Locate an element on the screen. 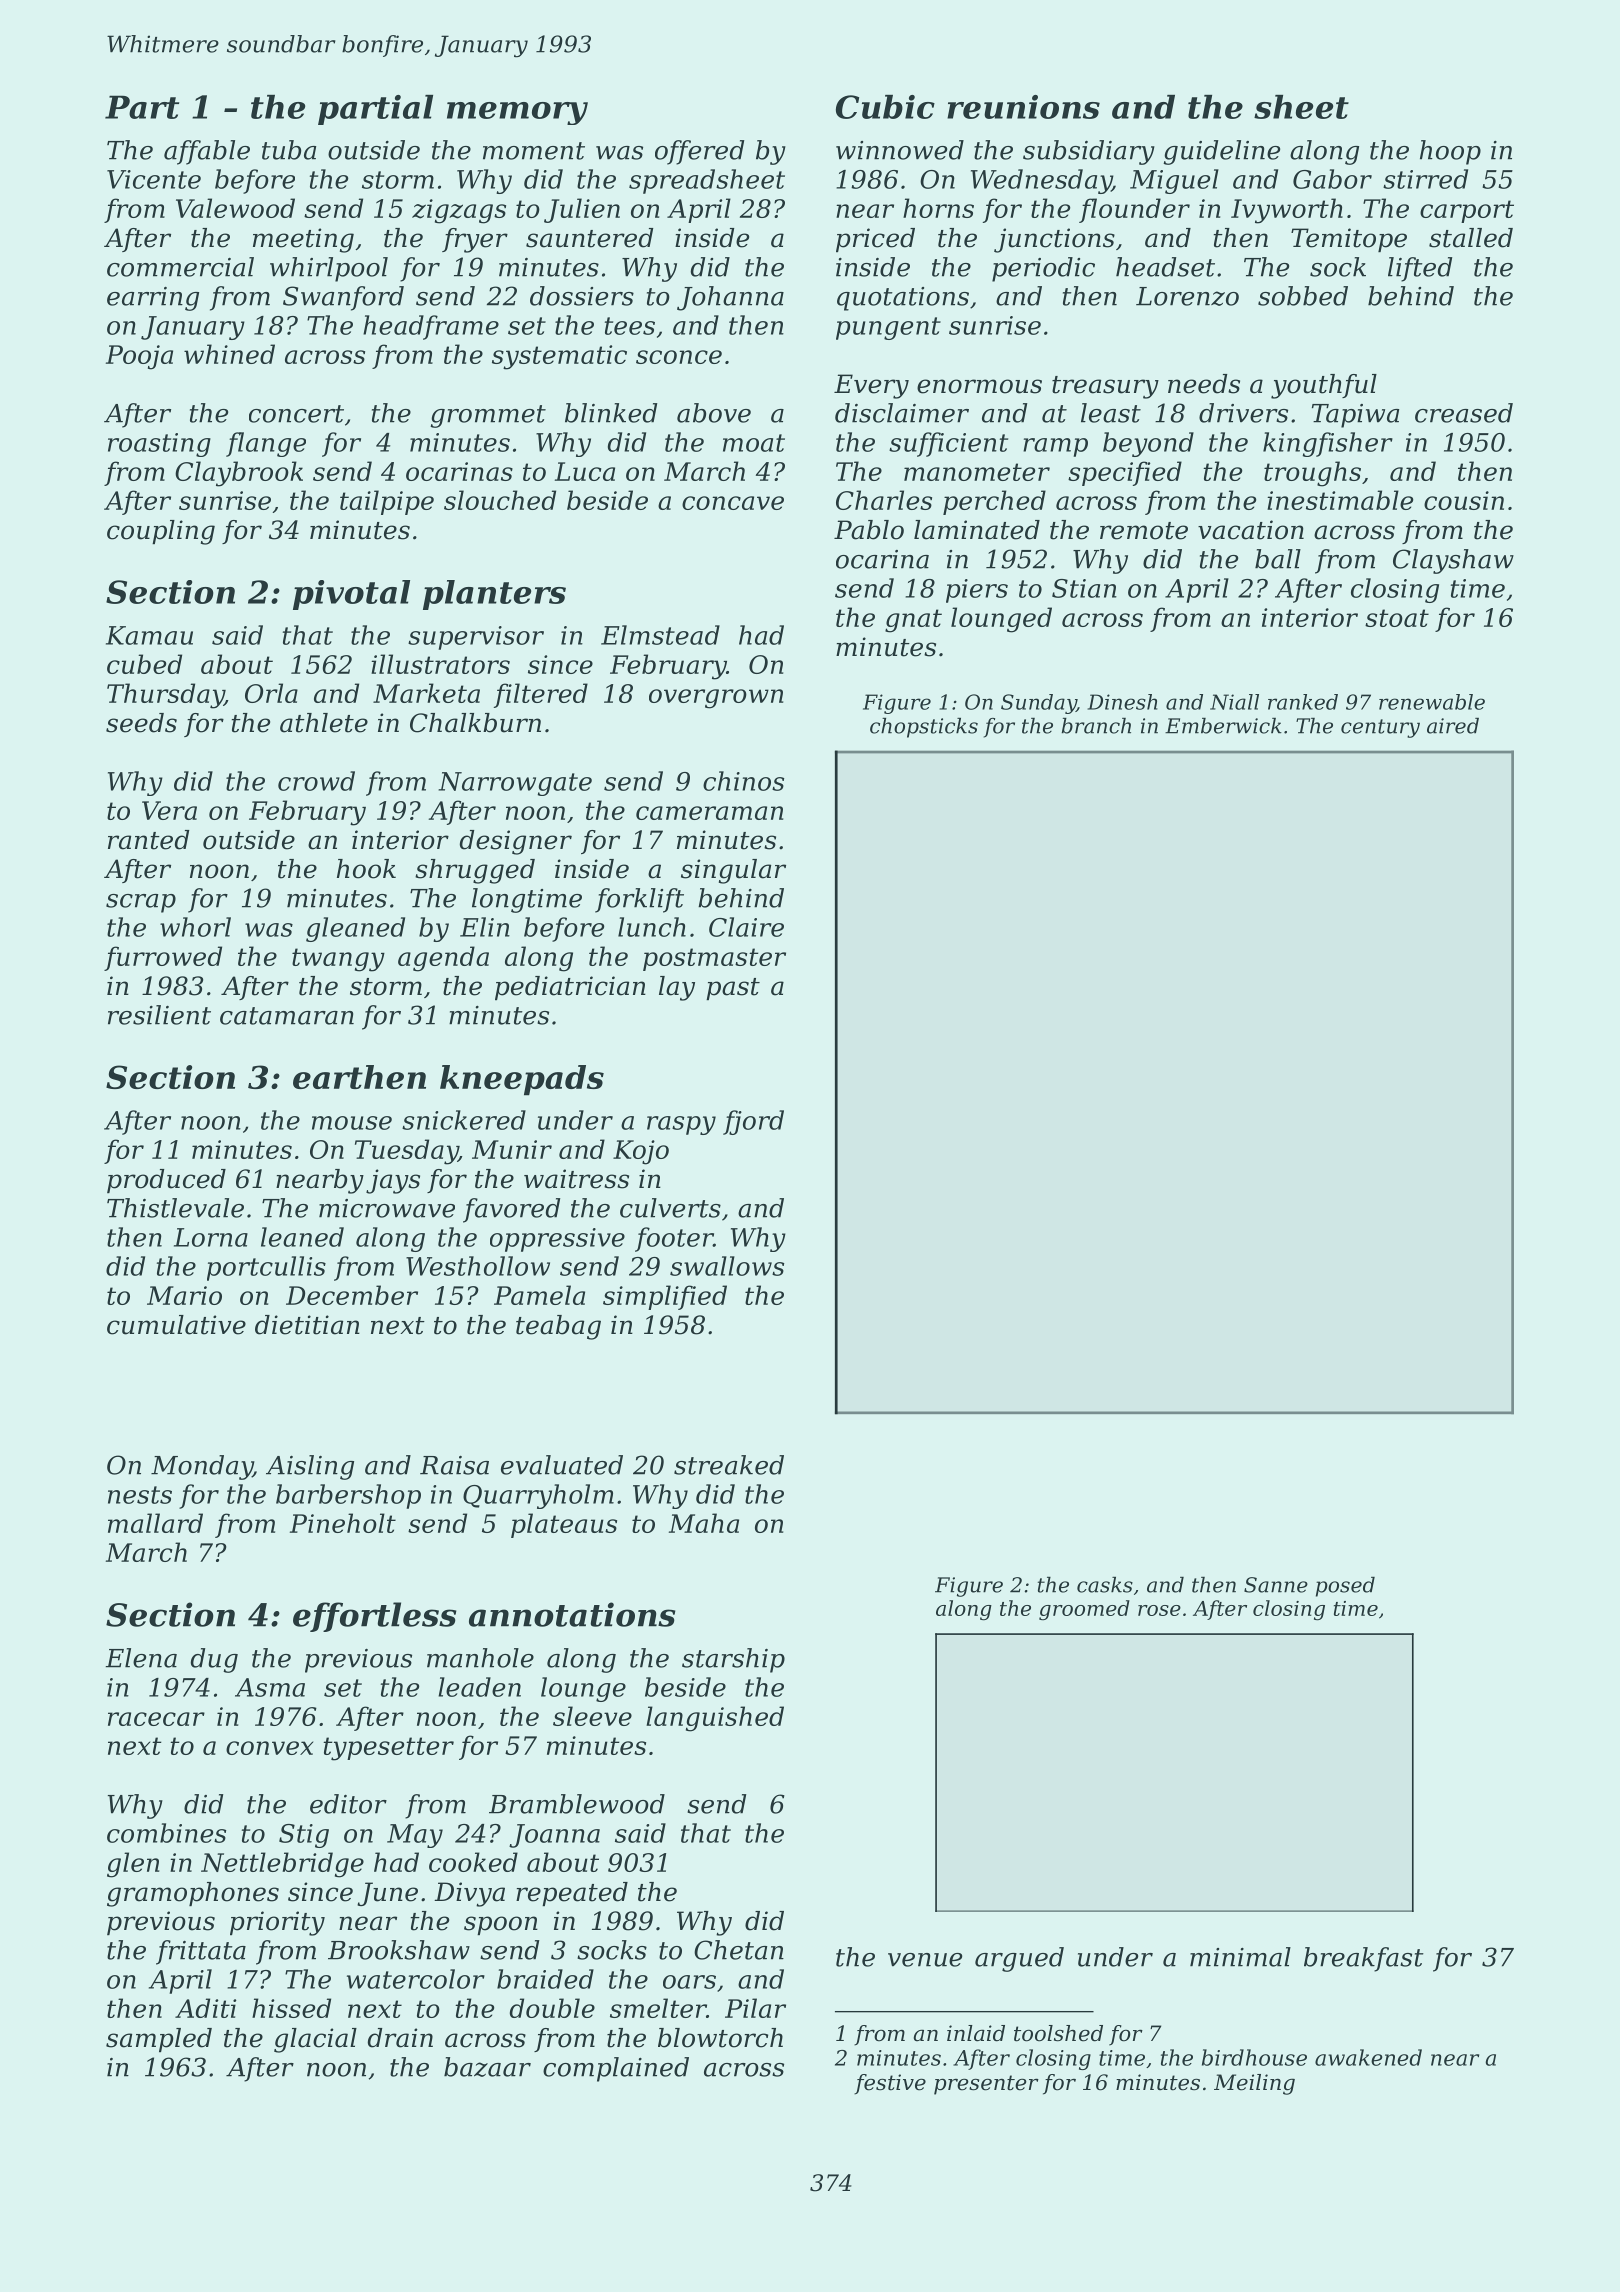 This screenshot has width=1620, height=2292. aired is located at coordinates (1453, 726).
